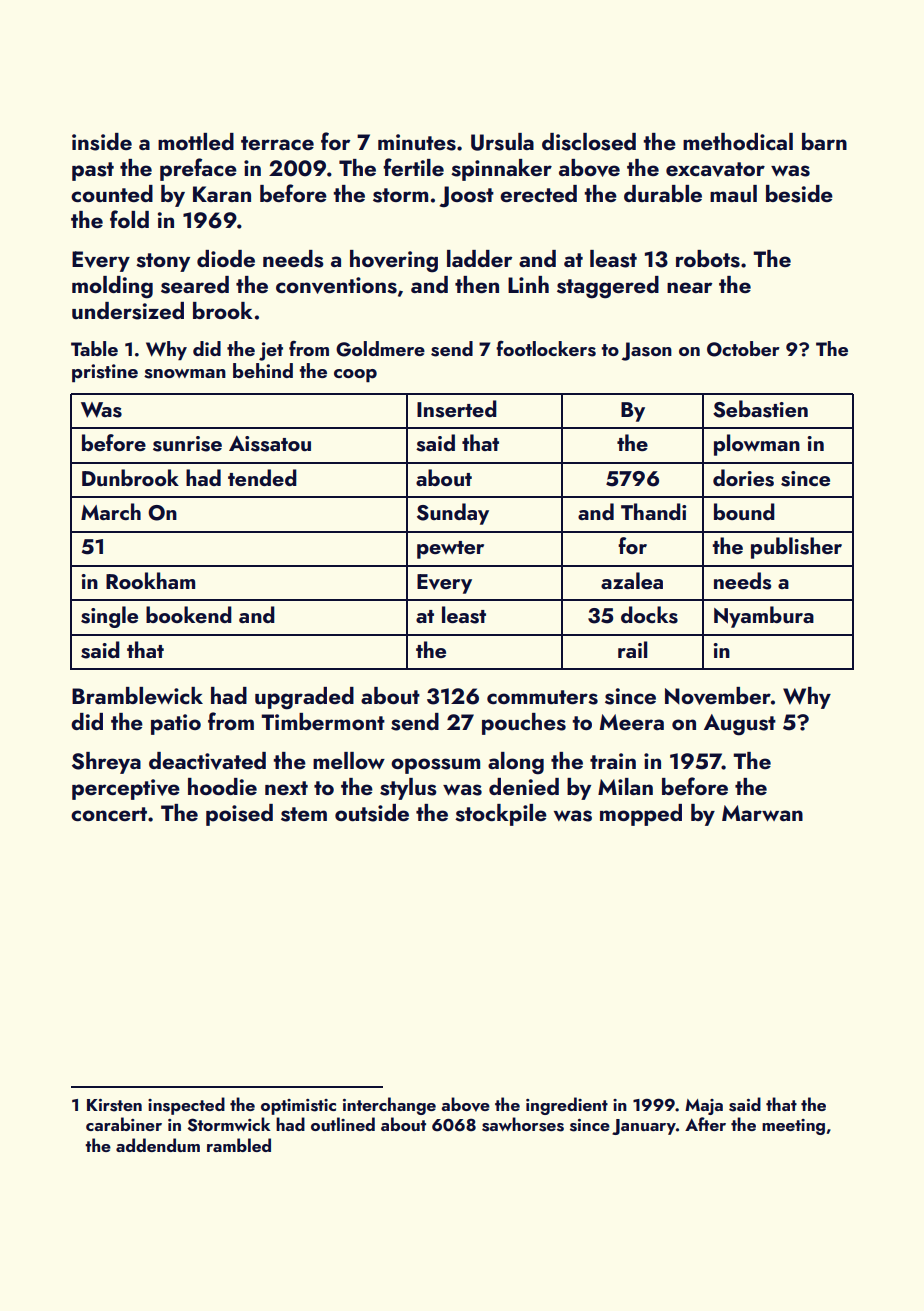 This screenshot has height=1311, width=924. What do you see at coordinates (502, 142) in the screenshot?
I see `Ursula` at bounding box center [502, 142].
